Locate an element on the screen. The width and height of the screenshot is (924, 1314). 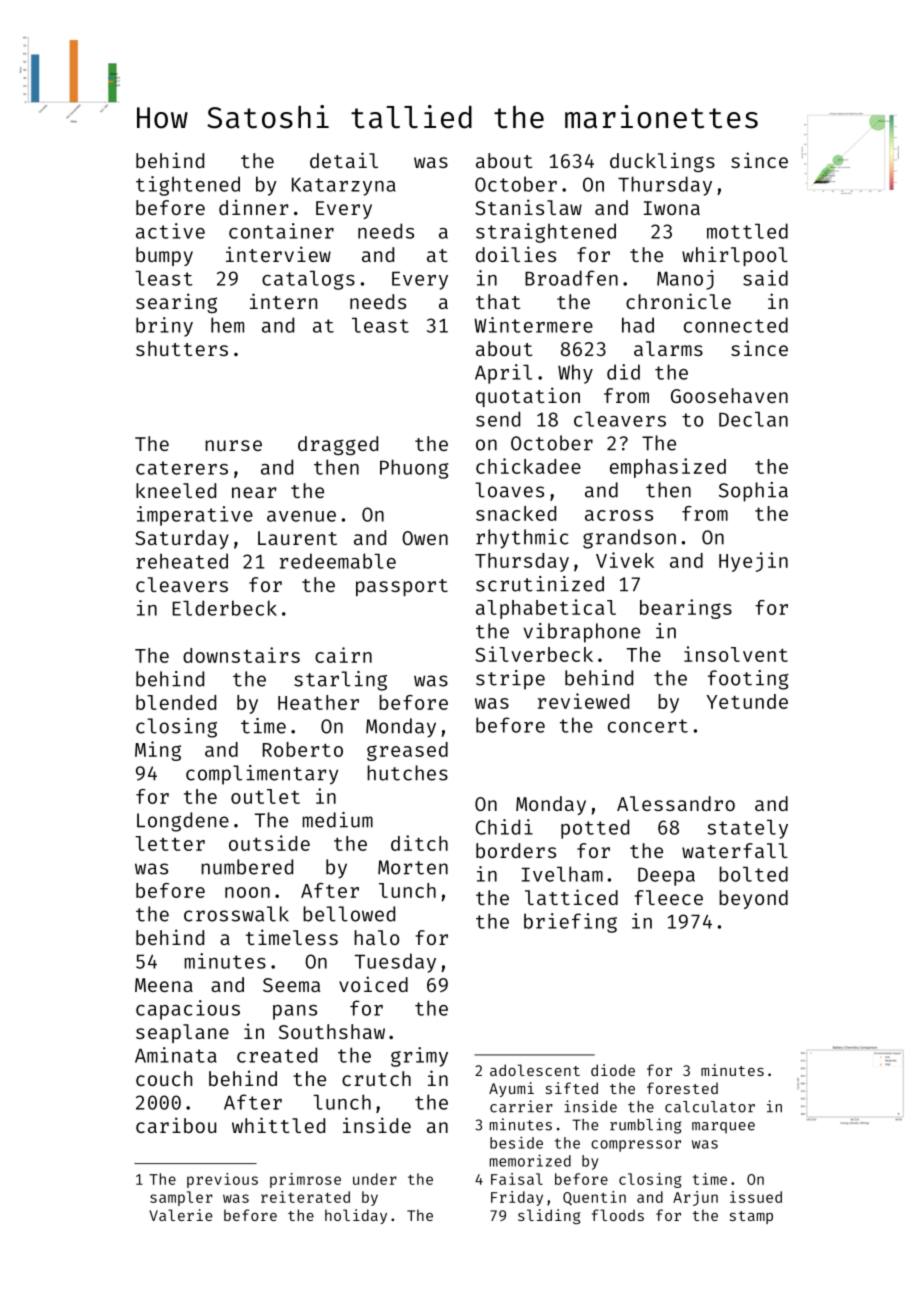
stamp is located at coordinates (751, 1217).
